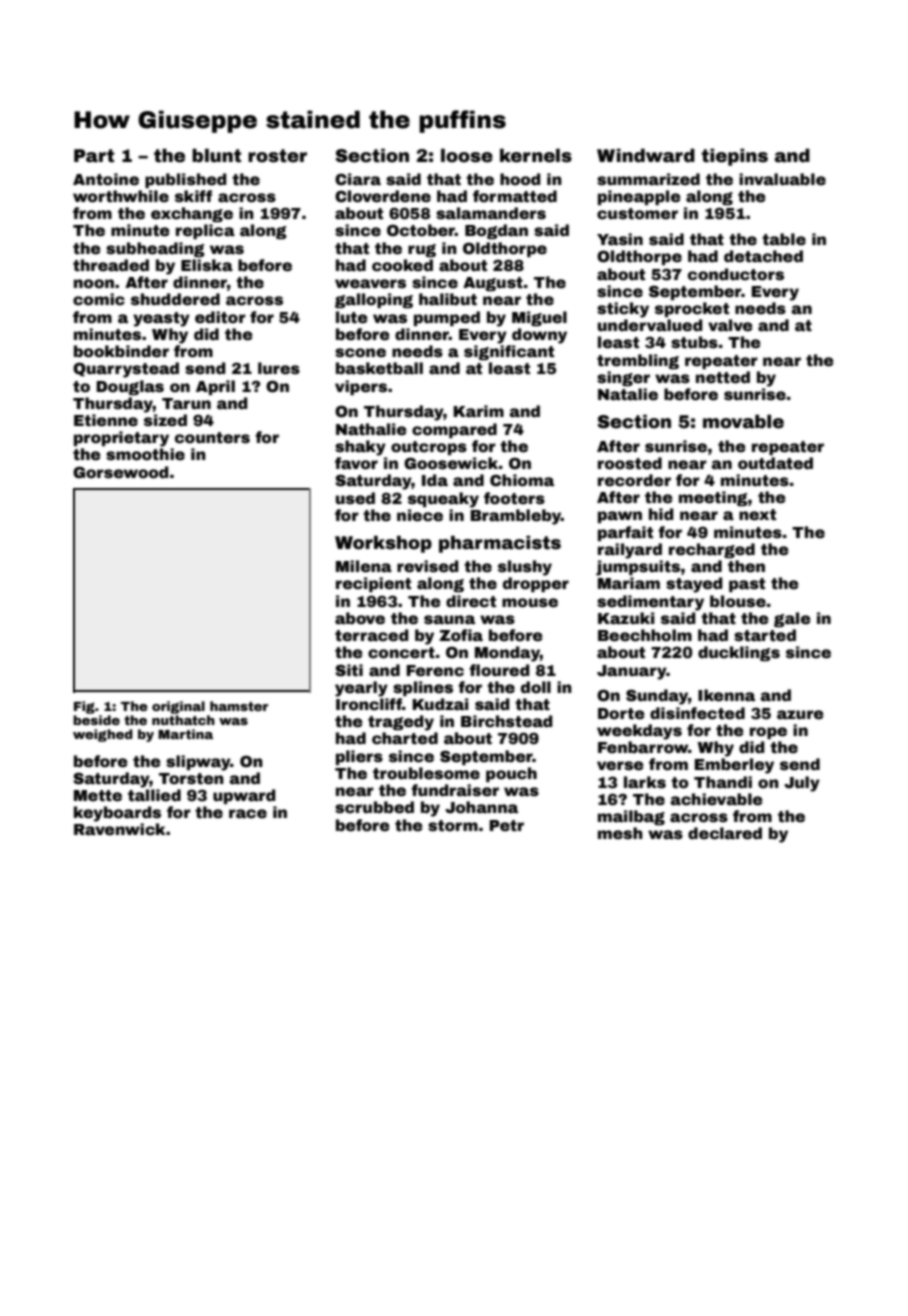 The height and width of the page is (1316, 908). I want to click on Tarun, so click(186, 404).
